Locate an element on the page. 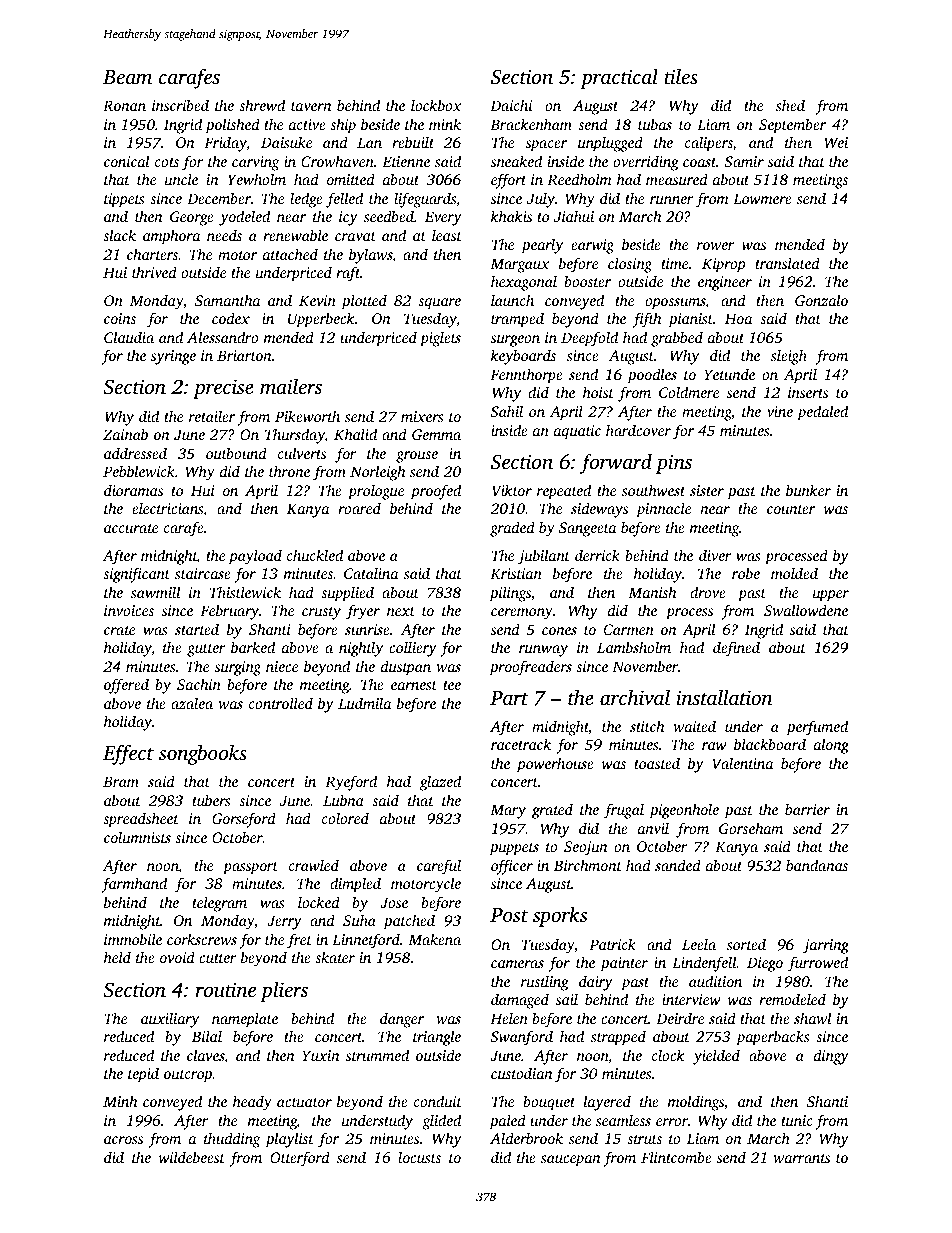  Effect is located at coordinates (128, 754).
